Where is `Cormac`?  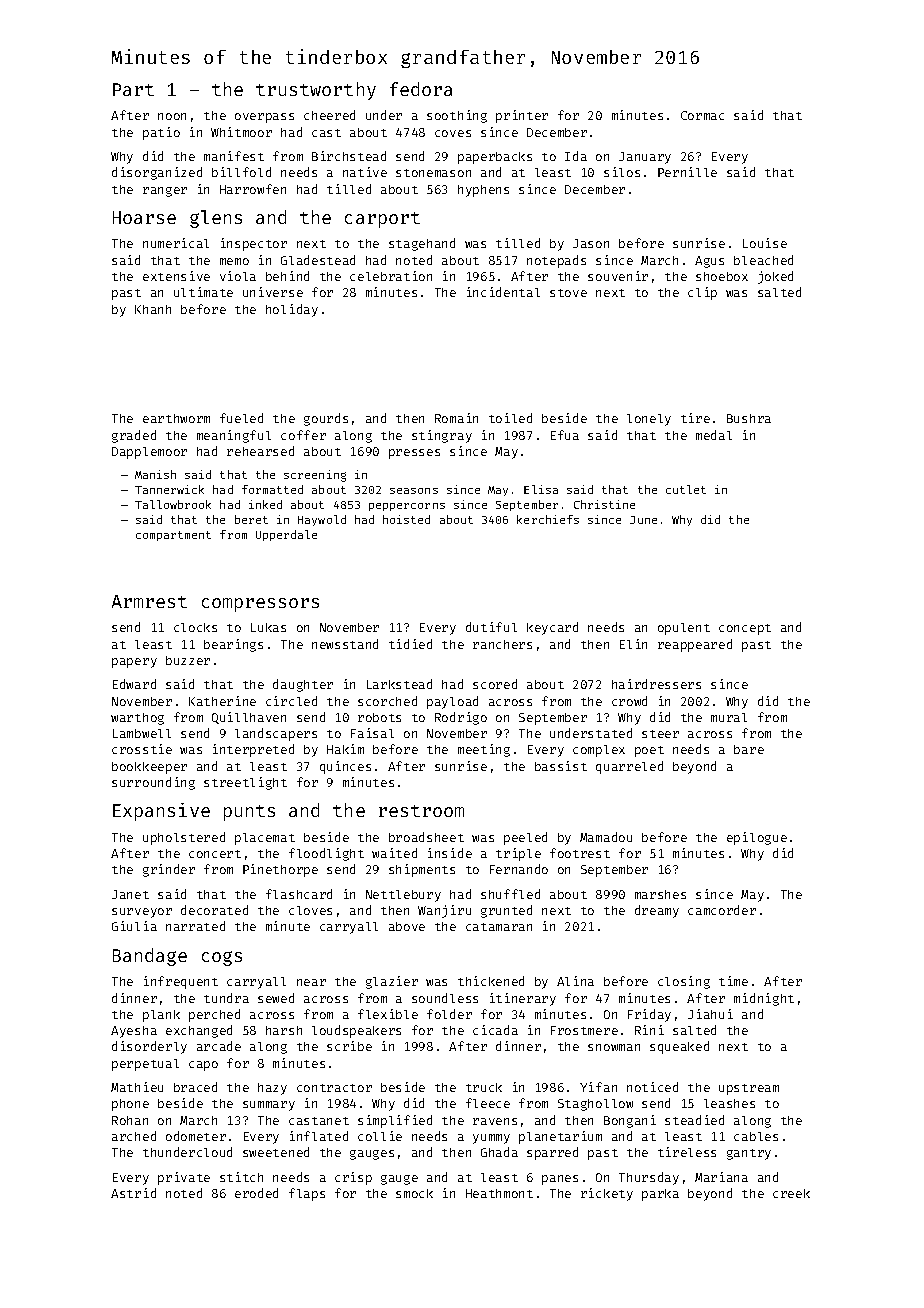
Cormac is located at coordinates (702, 115).
